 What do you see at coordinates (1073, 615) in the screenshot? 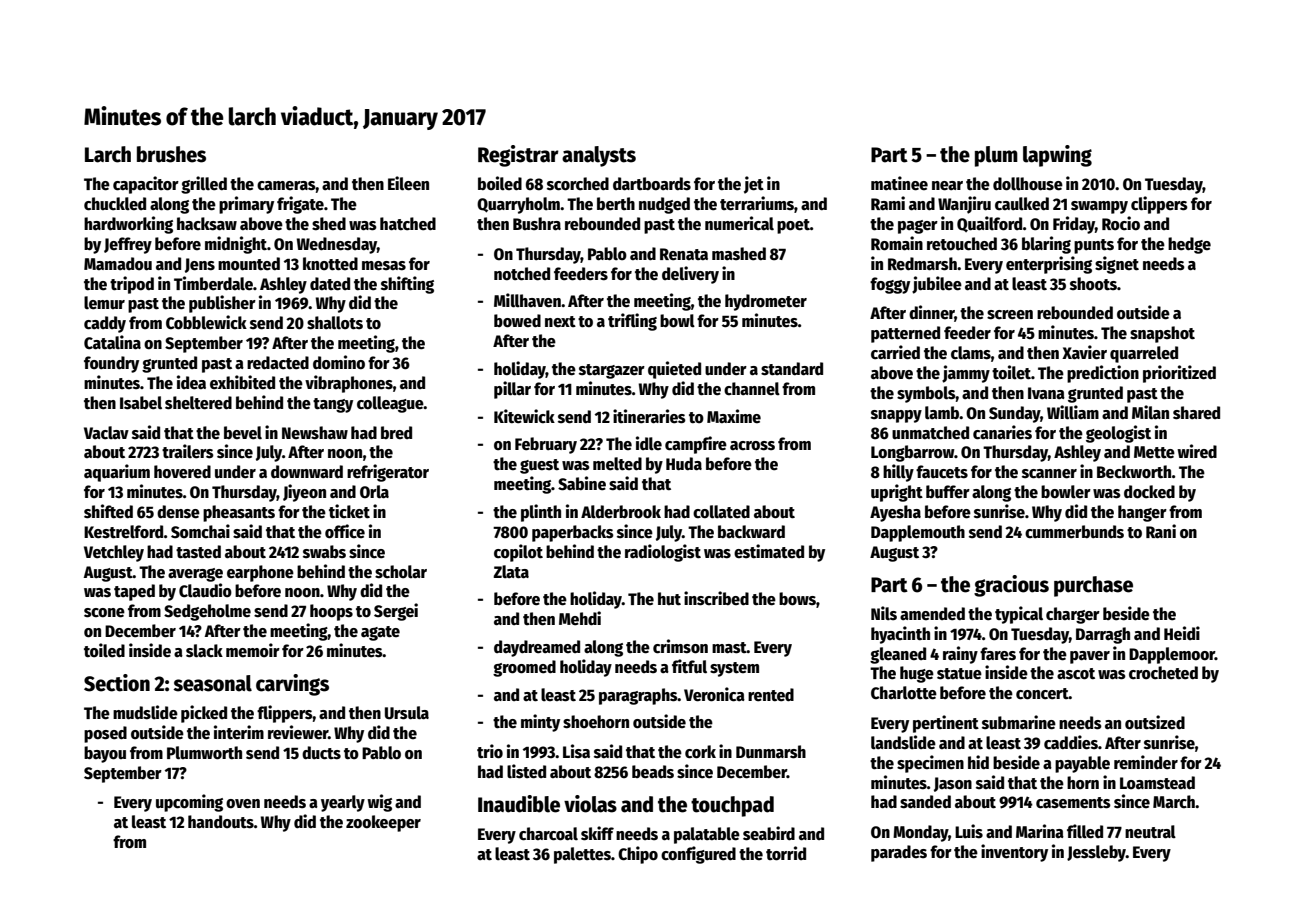
I see `charger` at bounding box center [1073, 615].
